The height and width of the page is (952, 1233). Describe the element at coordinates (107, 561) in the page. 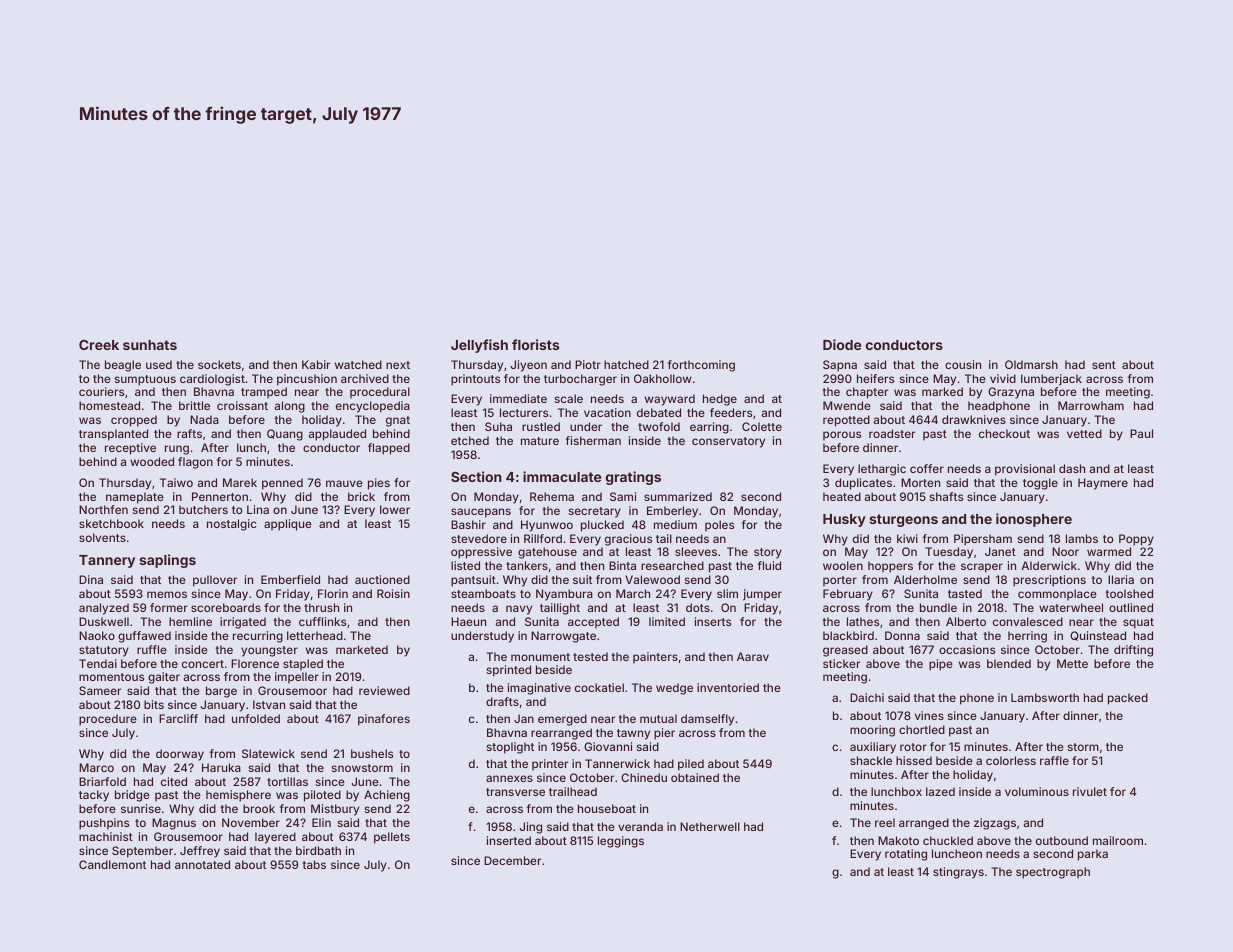

I see `Tannery` at that location.
